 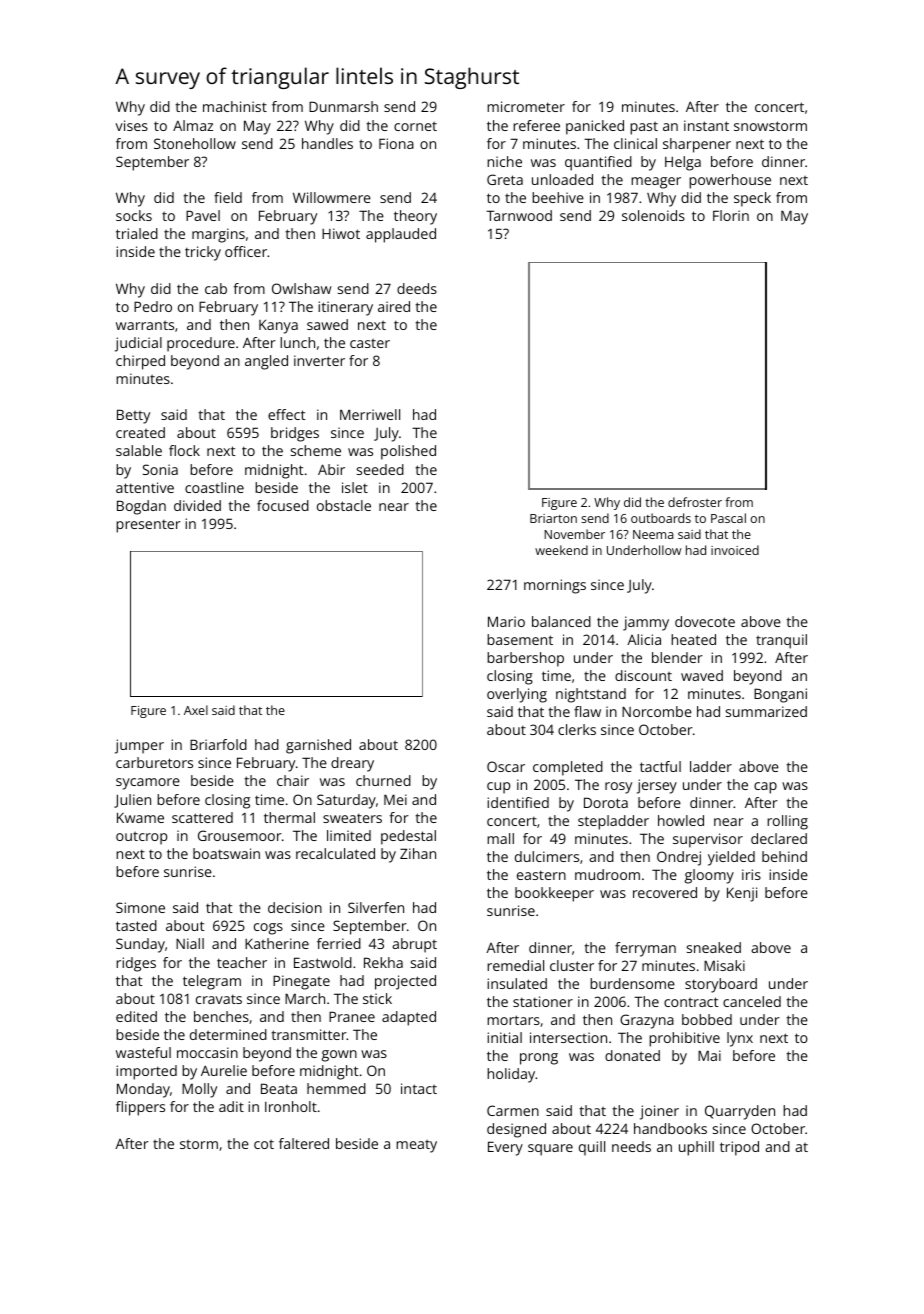 What do you see at coordinates (184, 450) in the screenshot?
I see `flock` at bounding box center [184, 450].
